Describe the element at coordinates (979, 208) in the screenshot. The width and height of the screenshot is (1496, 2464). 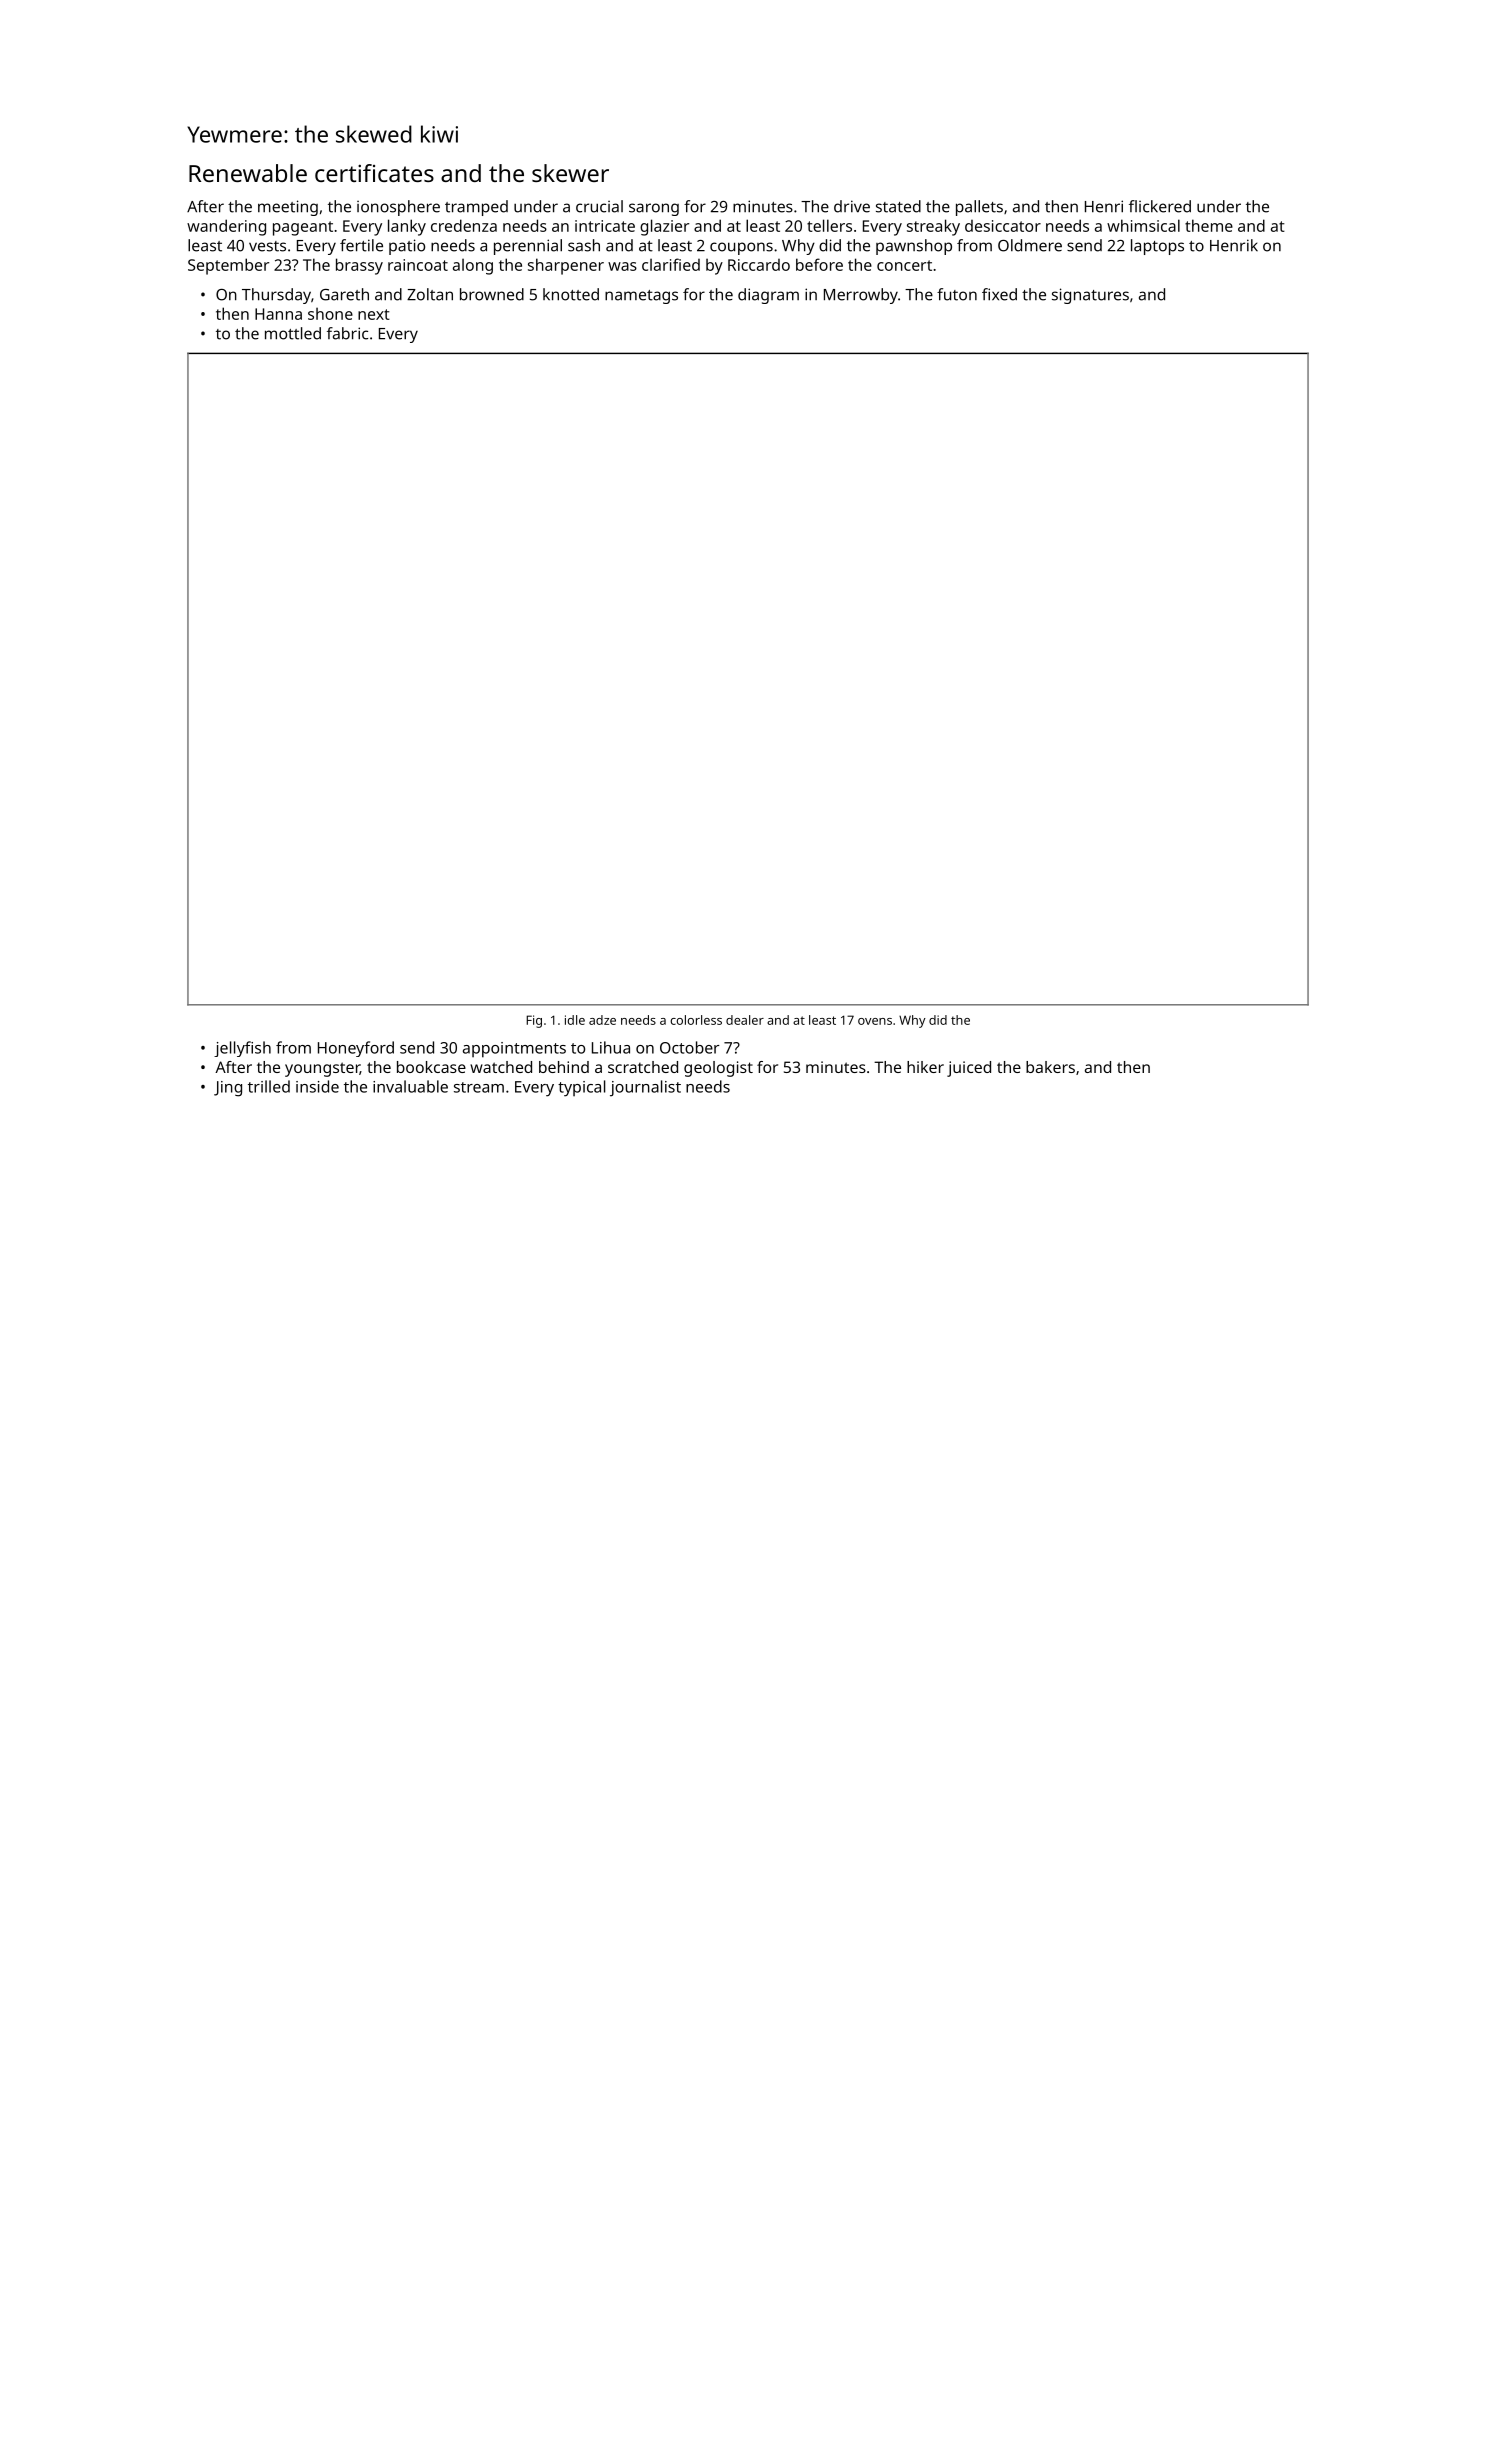
I see `pallets` at that location.
